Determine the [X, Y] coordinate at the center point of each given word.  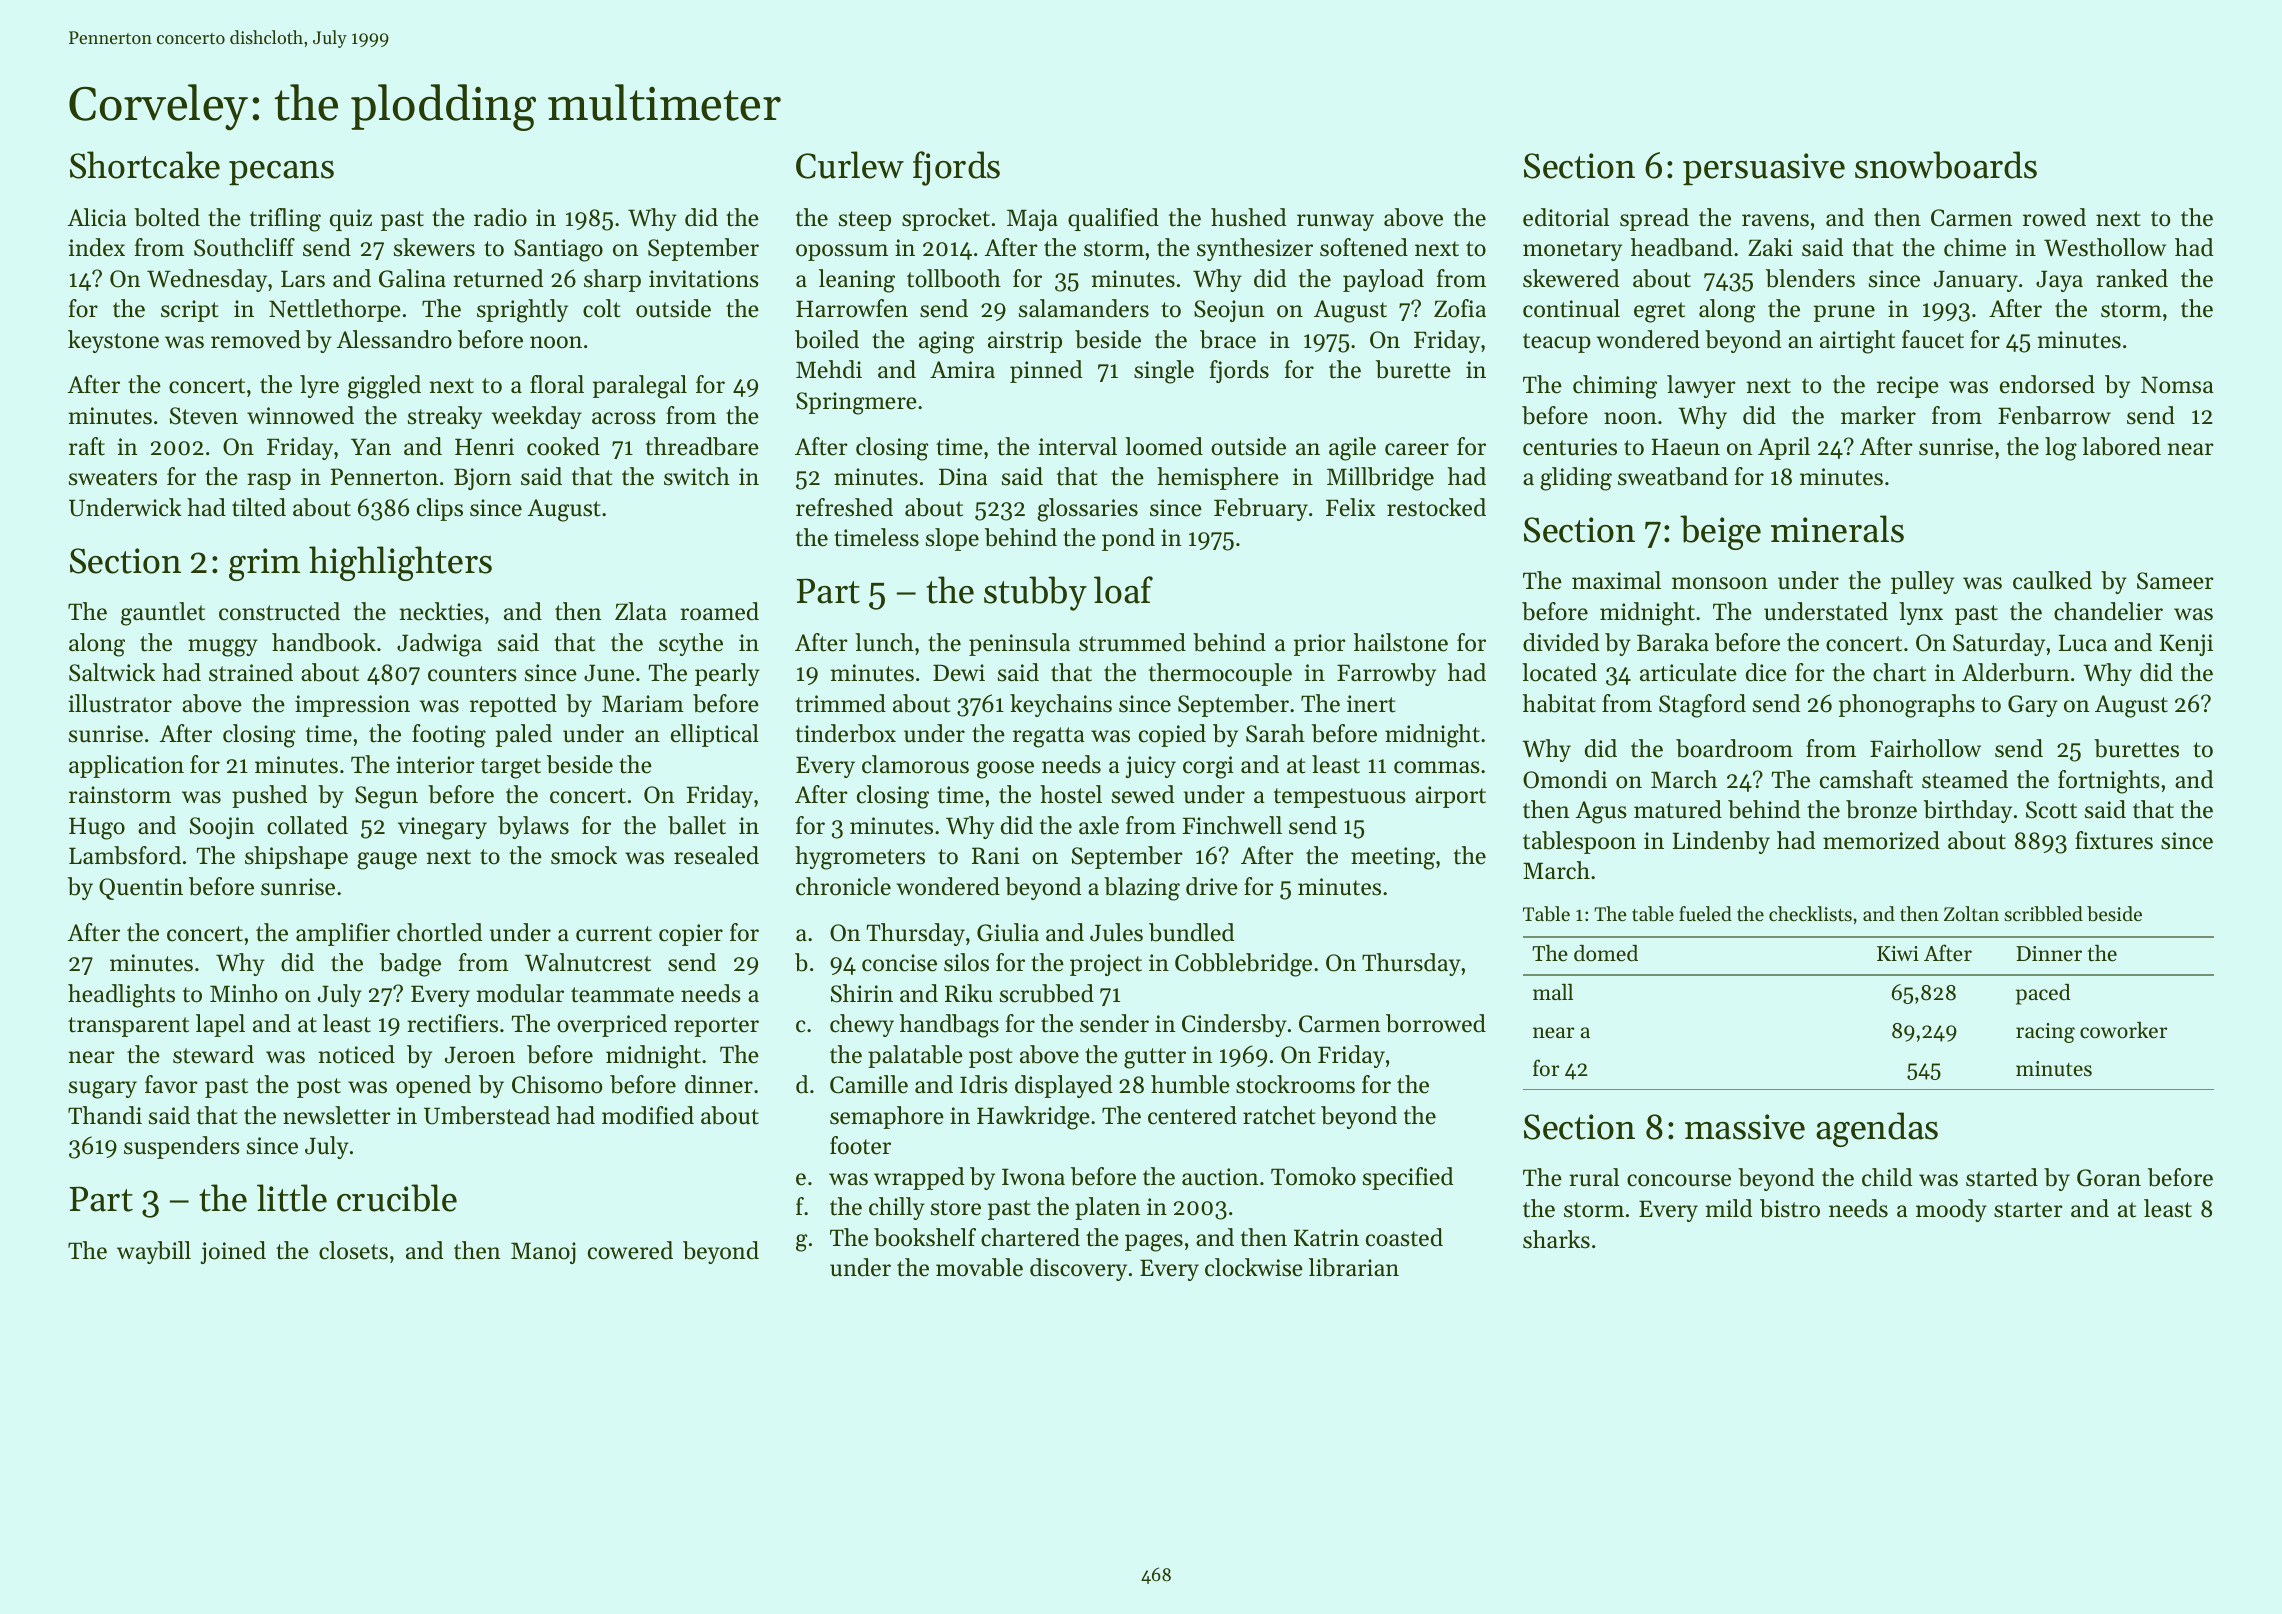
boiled [827, 339]
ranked [2132, 278]
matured [1678, 809]
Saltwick [112, 672]
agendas [1877, 1129]
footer [860, 1145]
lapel [220, 1025]
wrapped [919, 1178]
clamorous [915, 764]
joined [233, 1252]
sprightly [522, 311]
